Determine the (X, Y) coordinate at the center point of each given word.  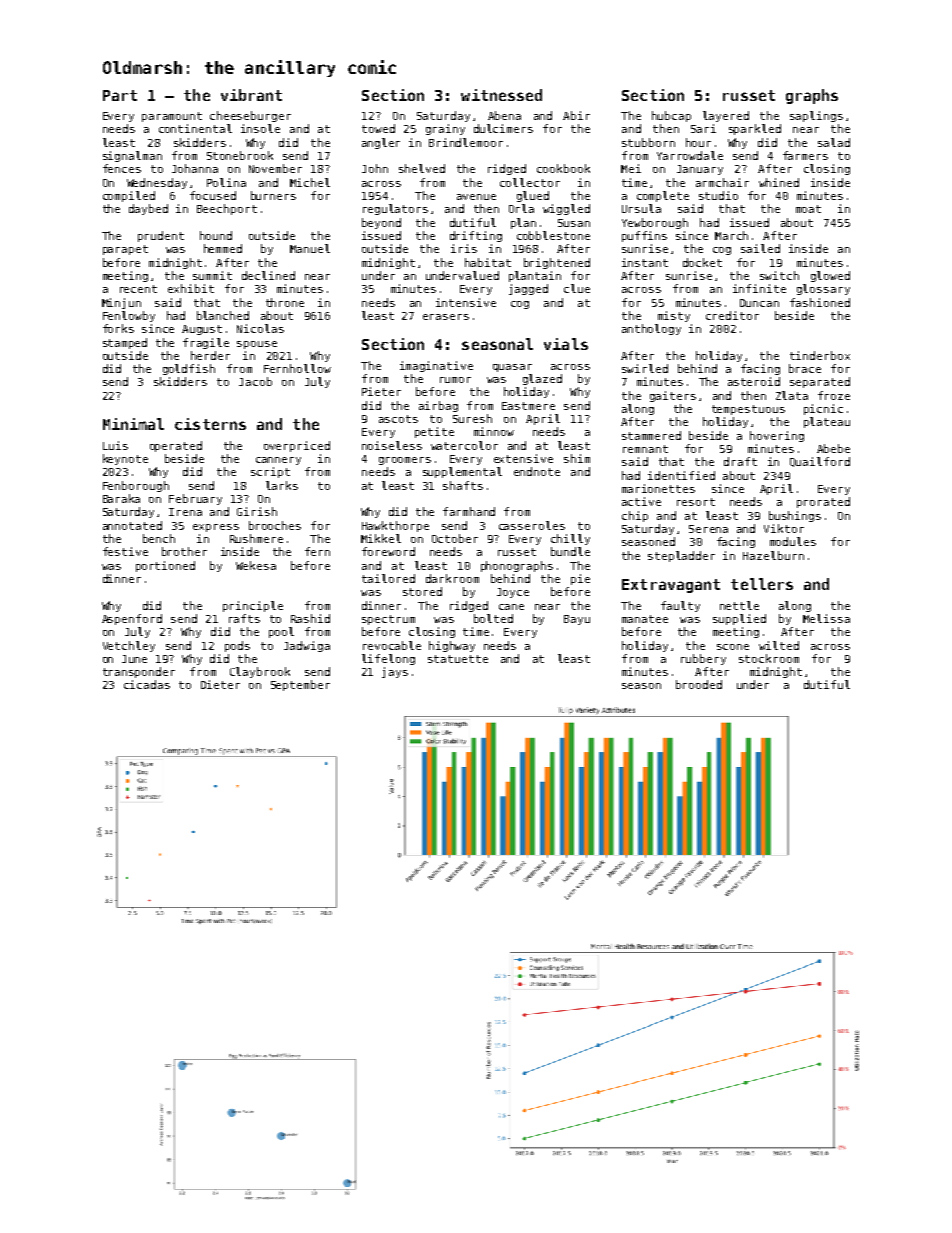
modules (793, 541)
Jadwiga (307, 646)
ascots (398, 419)
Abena (504, 115)
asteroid (754, 381)
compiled (129, 196)
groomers (405, 461)
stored (422, 591)
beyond (381, 223)
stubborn (648, 142)
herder (210, 355)
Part (120, 95)
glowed (830, 276)
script (270, 472)
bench (159, 538)
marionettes (658, 488)
